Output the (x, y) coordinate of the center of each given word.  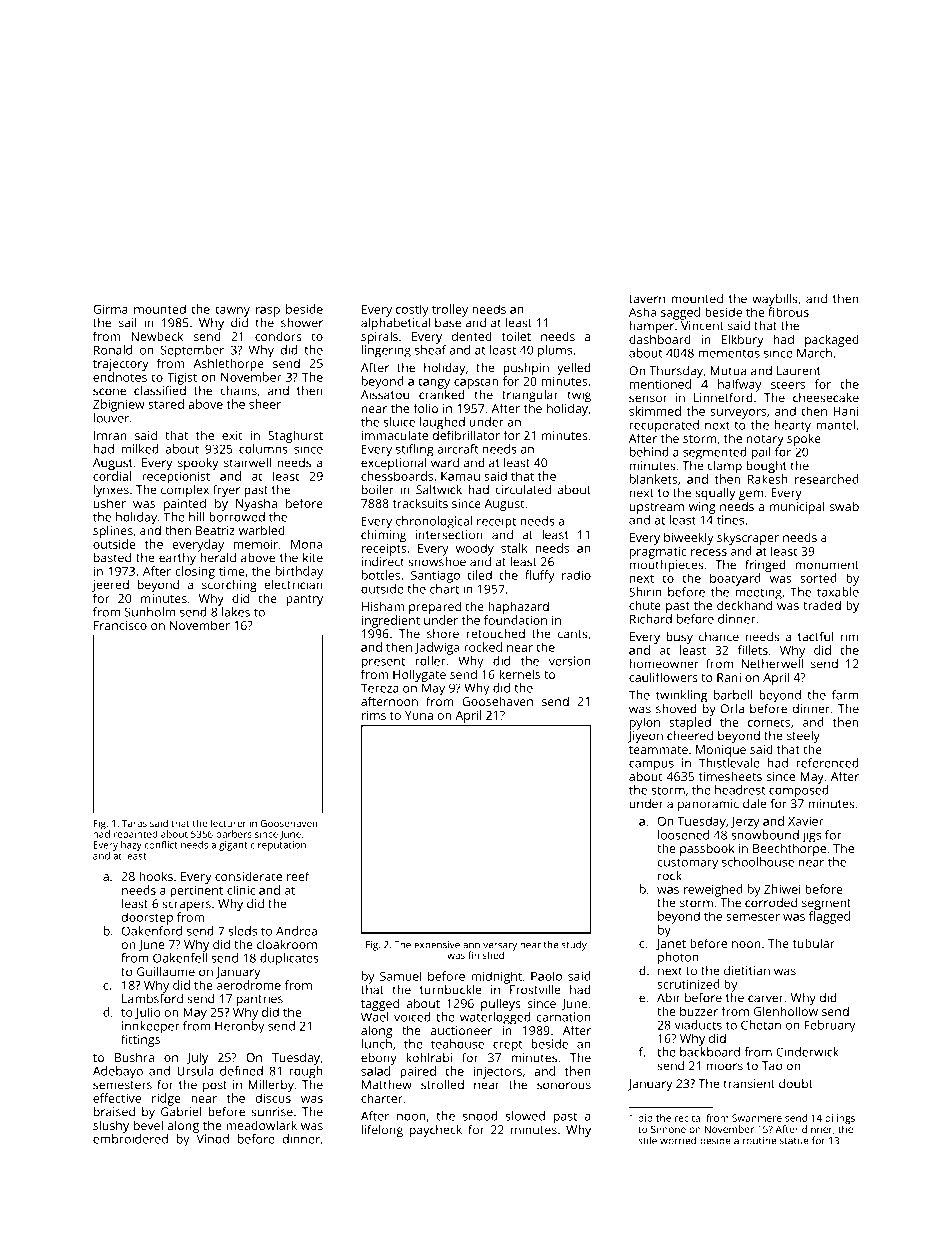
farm (845, 695)
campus (651, 765)
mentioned (660, 384)
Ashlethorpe (228, 364)
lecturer (228, 823)
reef (298, 876)
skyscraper (748, 538)
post (215, 1086)
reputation (282, 846)
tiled (479, 575)
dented (472, 336)
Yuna (419, 715)
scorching (229, 586)
